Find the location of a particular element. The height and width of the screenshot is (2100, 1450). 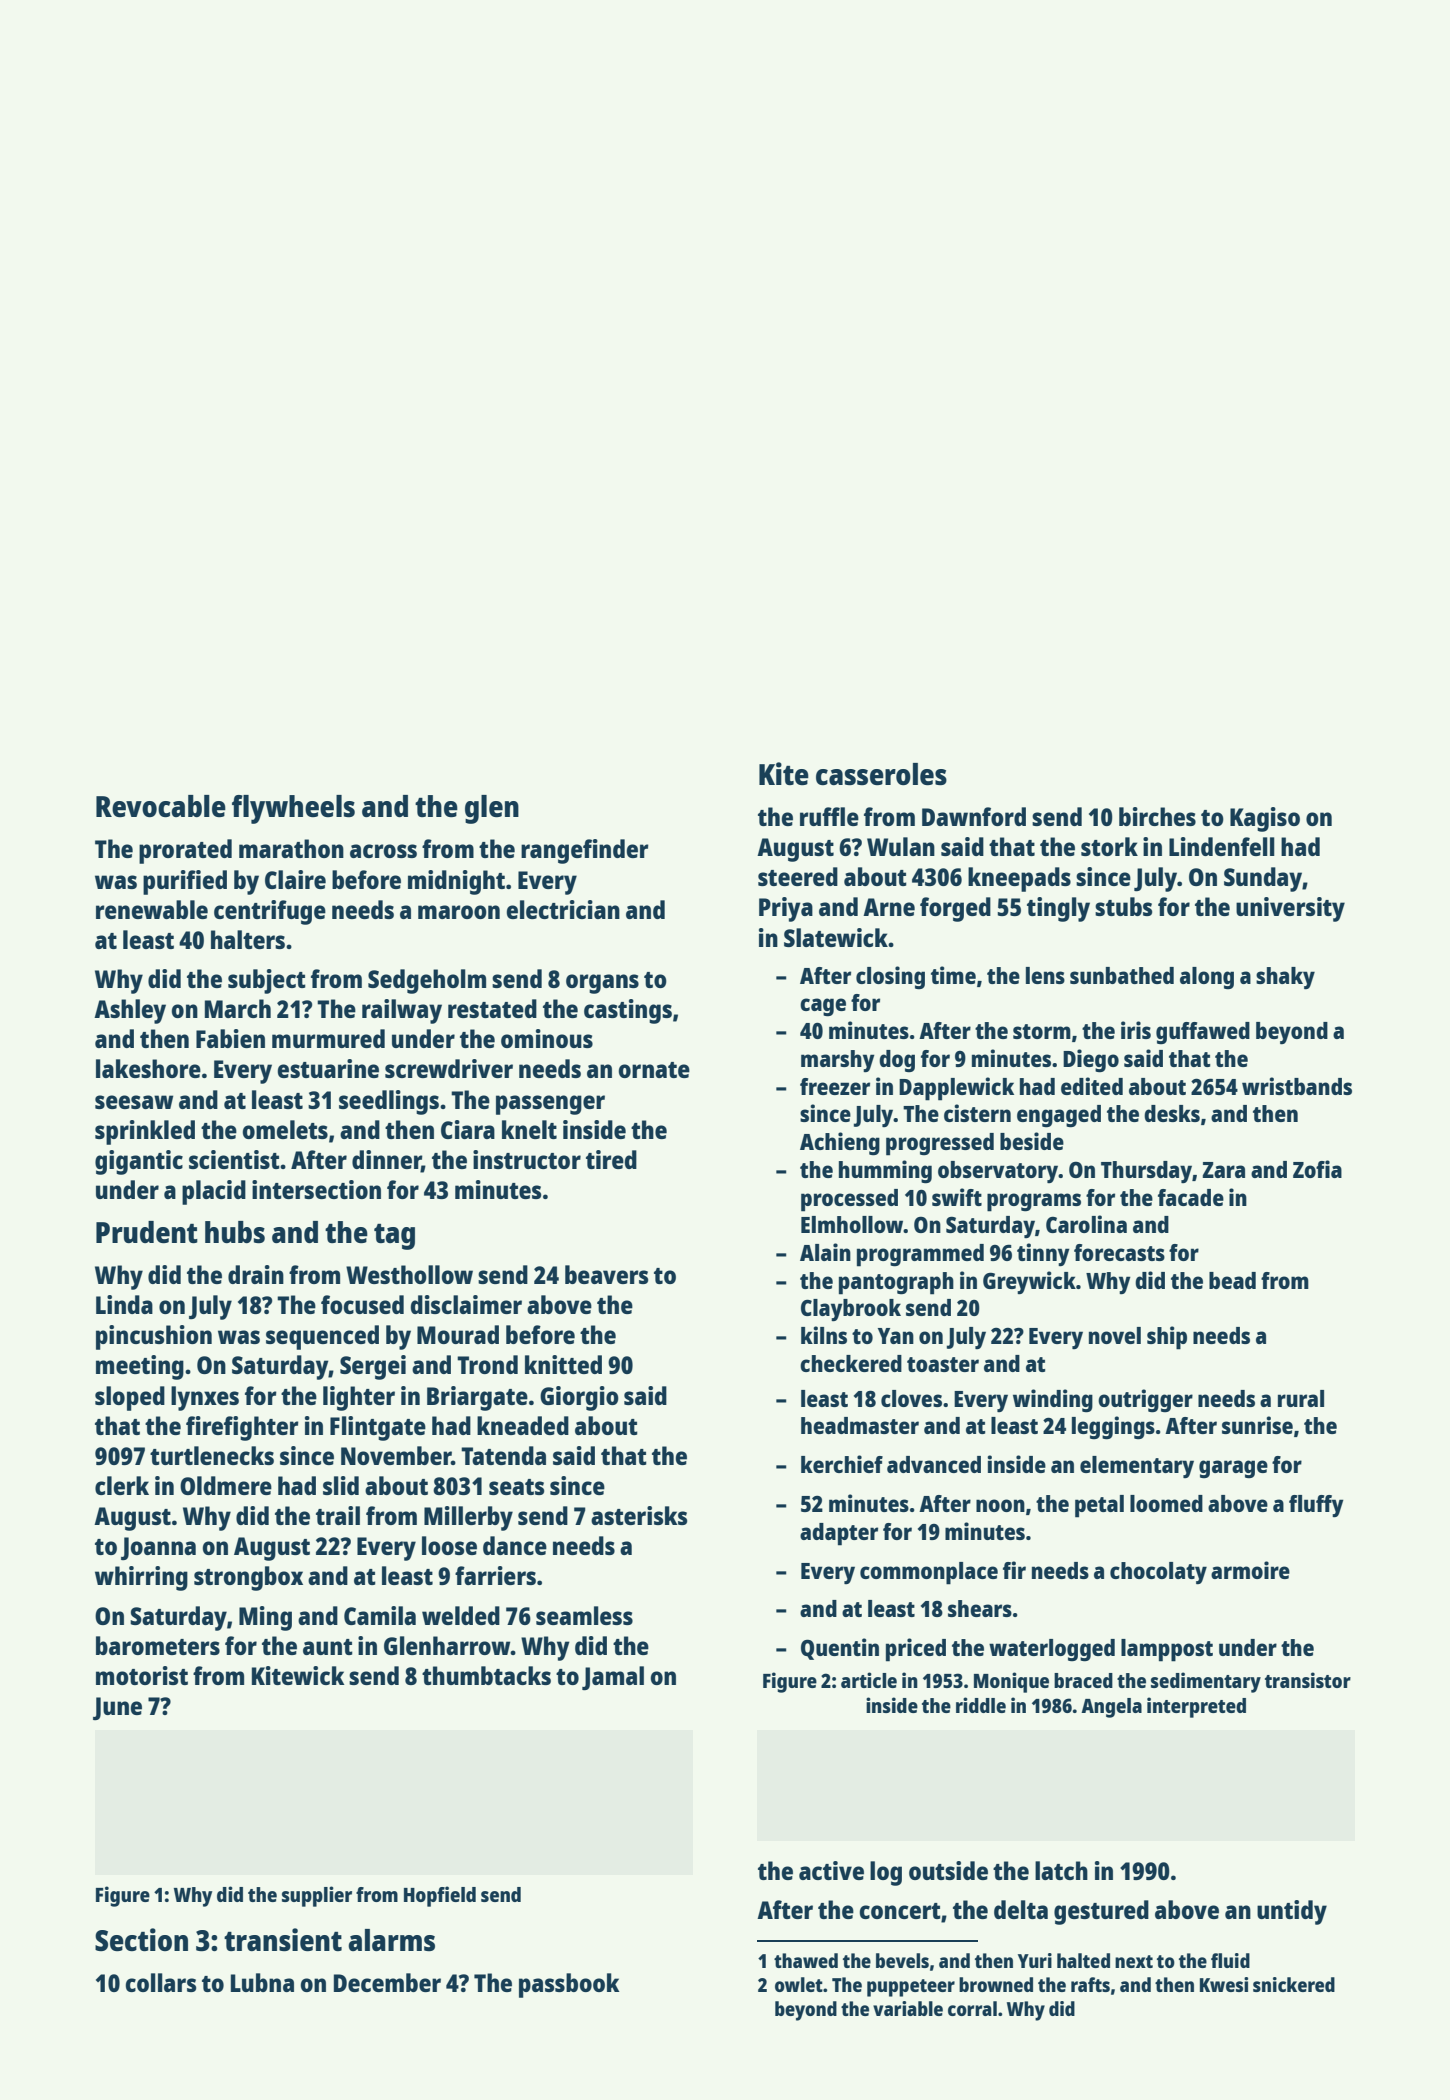

bead is located at coordinates (1232, 1280).
